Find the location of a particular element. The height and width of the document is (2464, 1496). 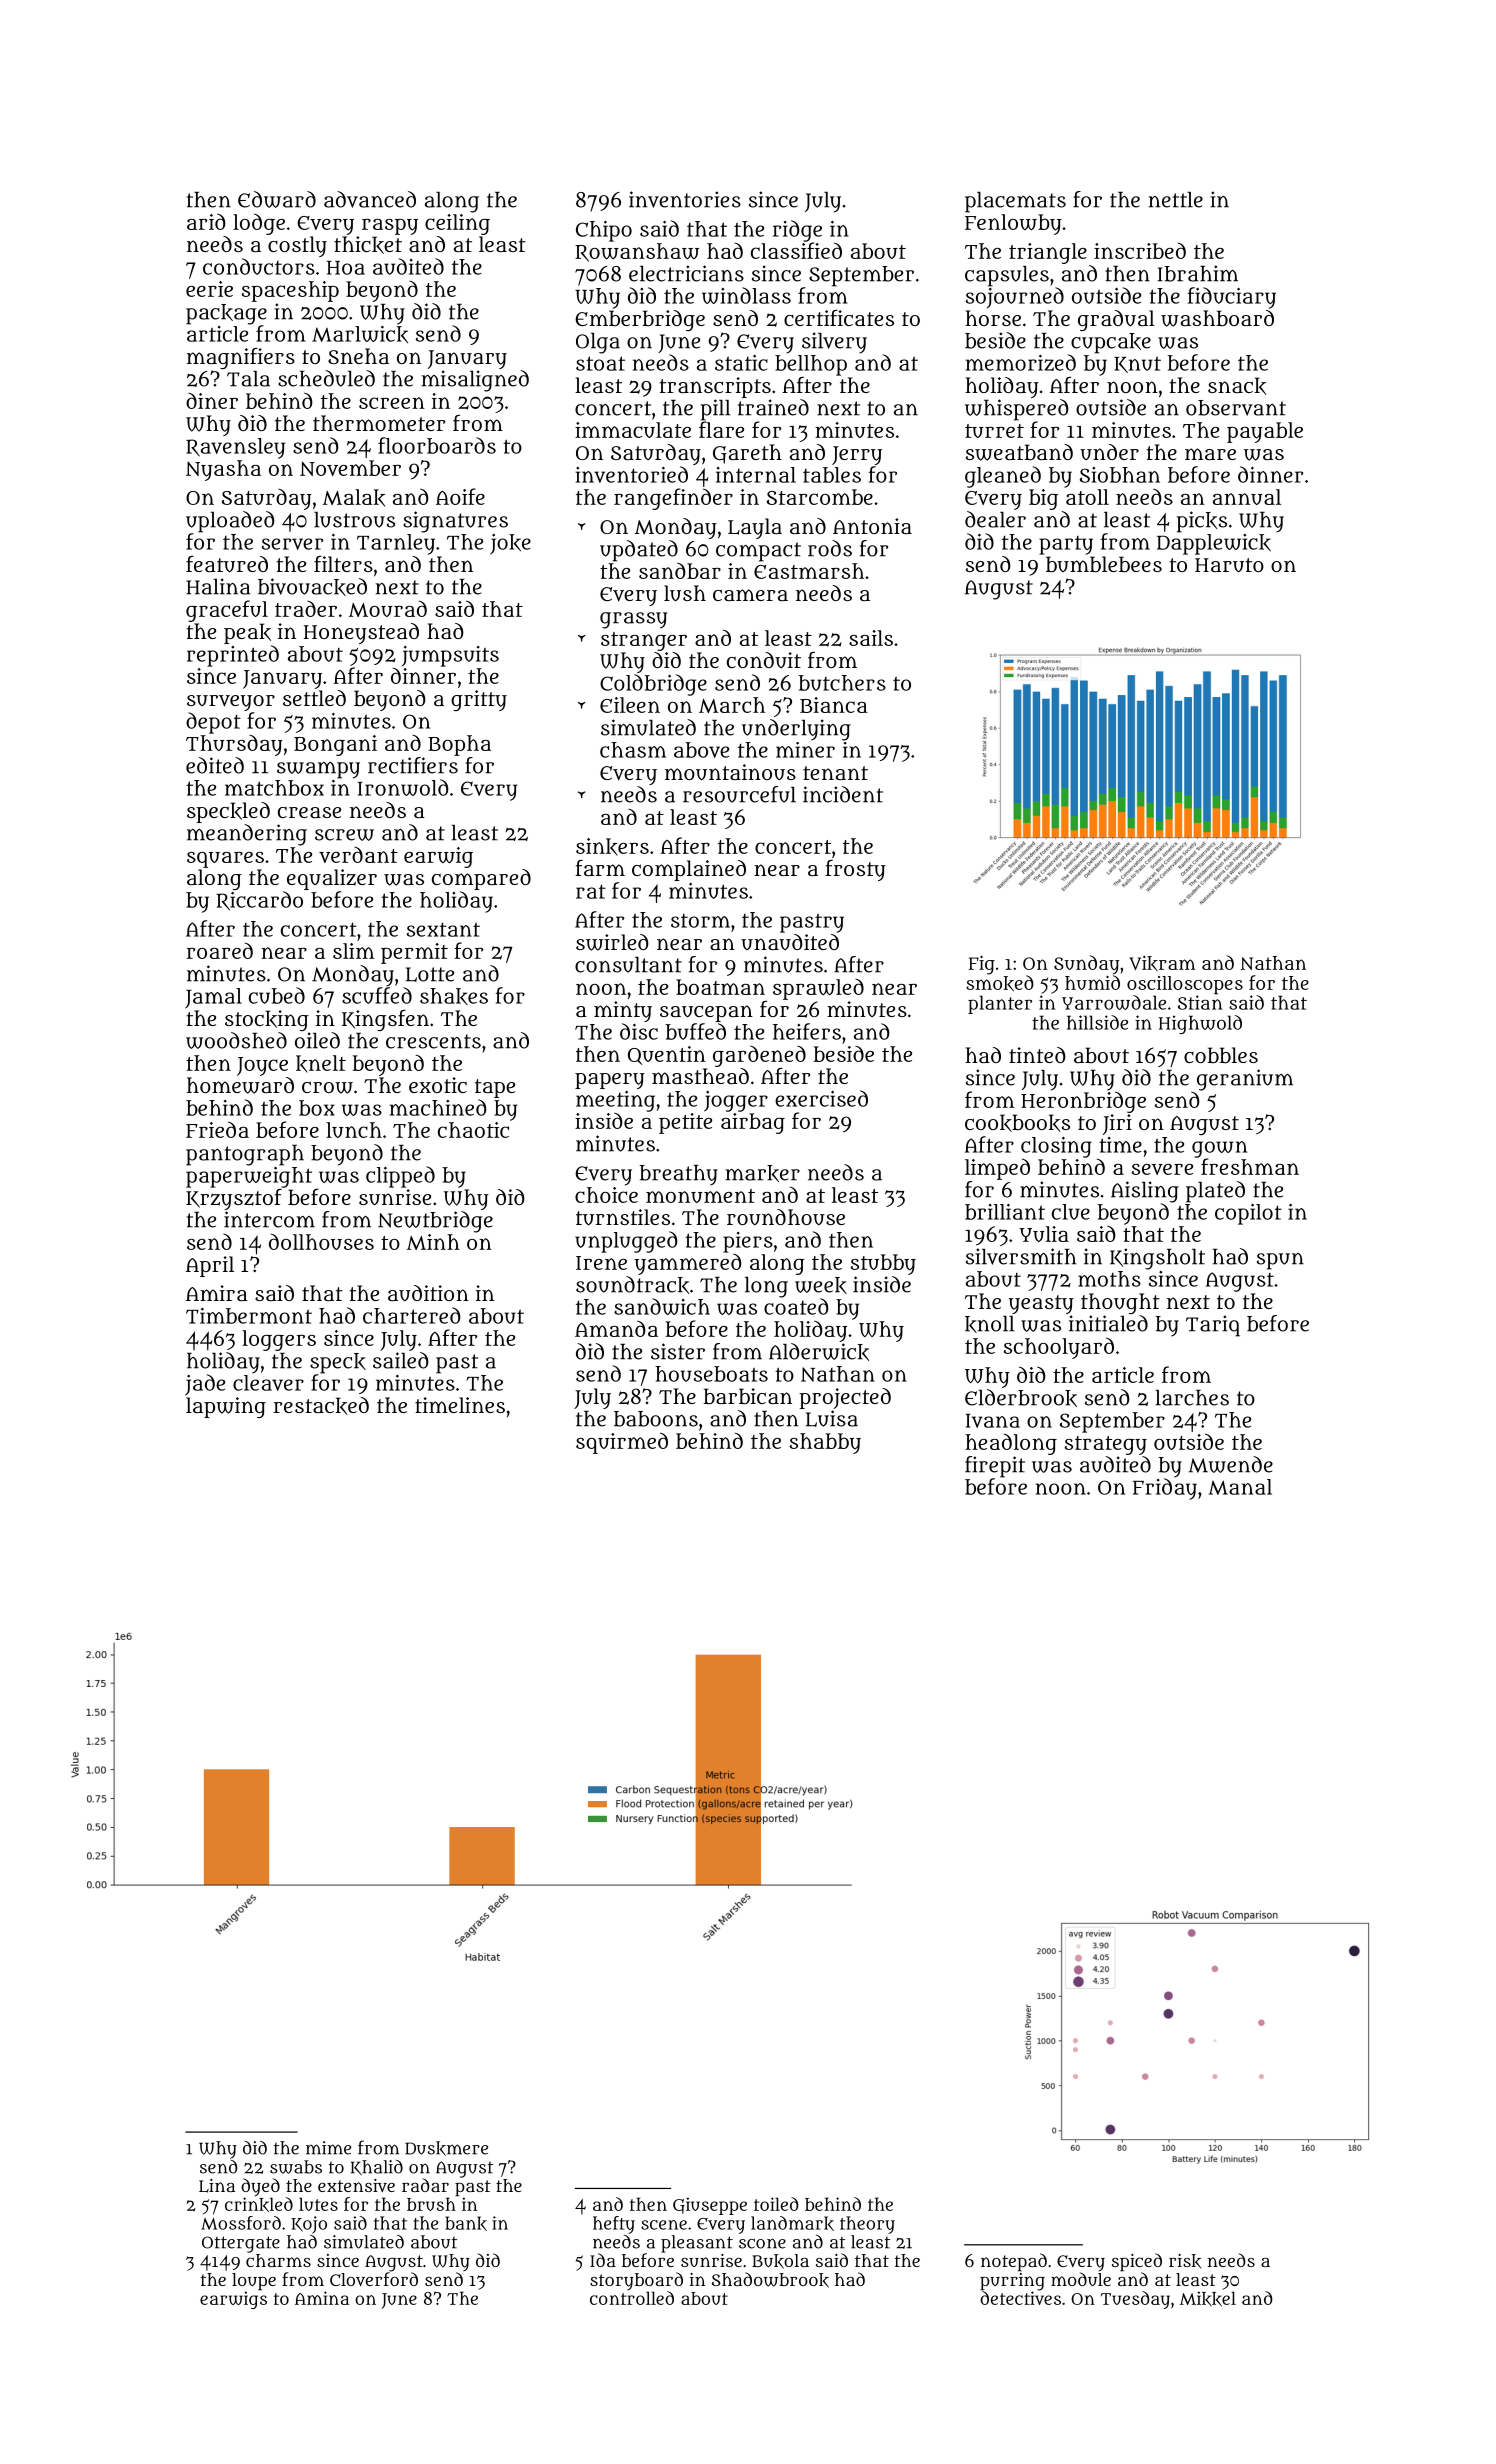

sailed is located at coordinates (401, 1360).
